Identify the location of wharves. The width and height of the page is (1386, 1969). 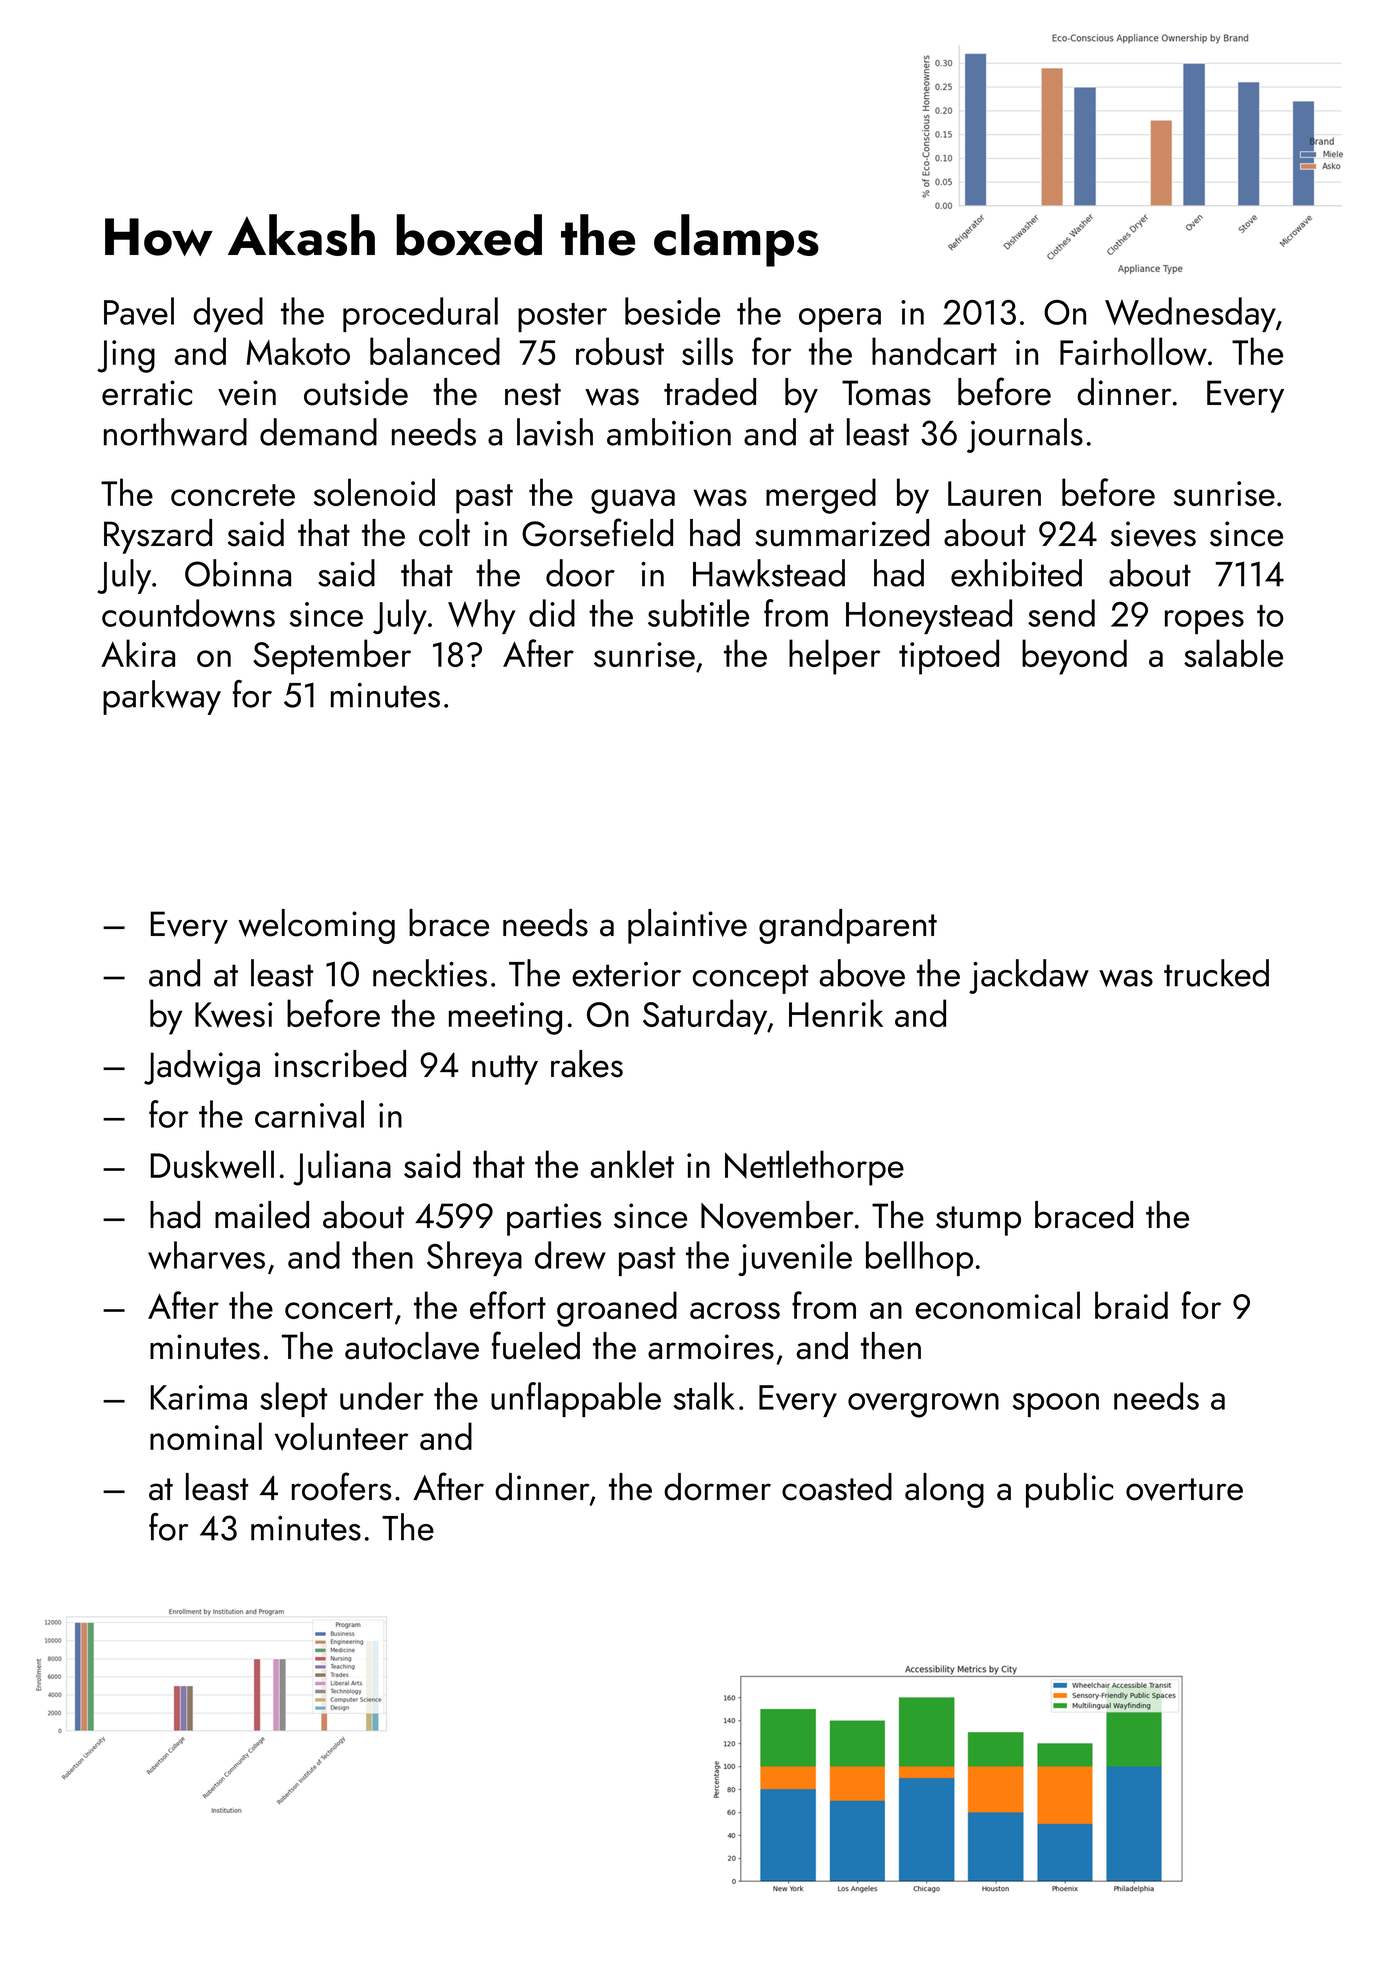
(206, 1255).
